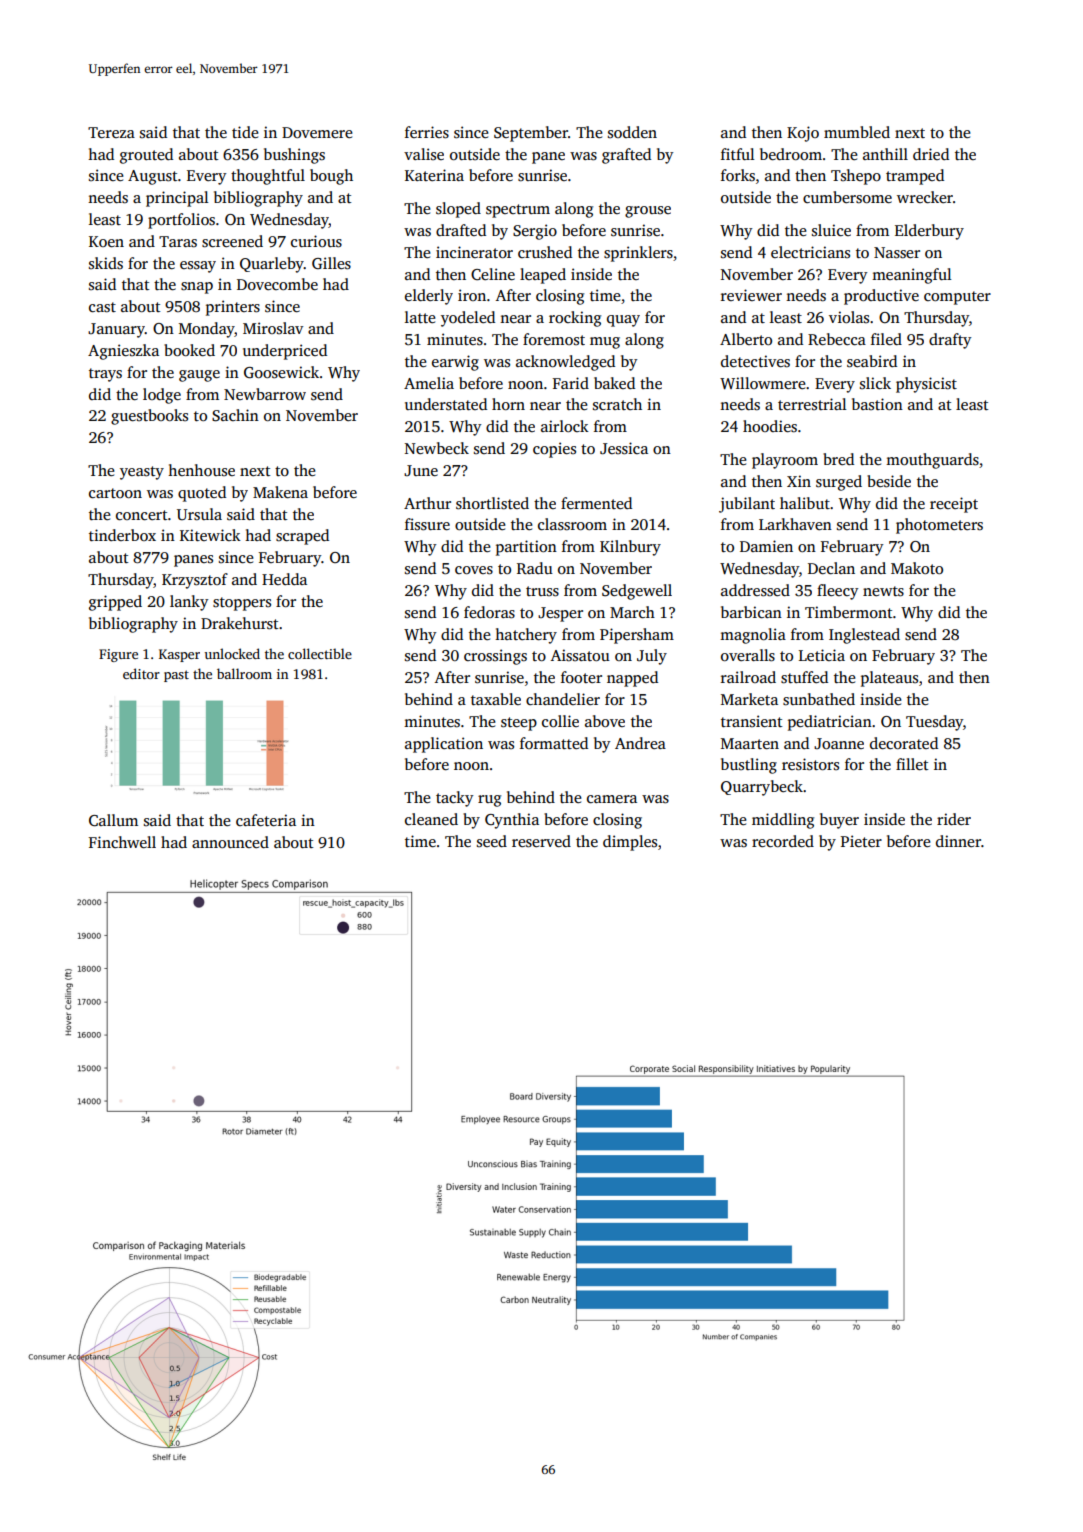  What do you see at coordinates (266, 820) in the page?
I see `cafeteria` at bounding box center [266, 820].
